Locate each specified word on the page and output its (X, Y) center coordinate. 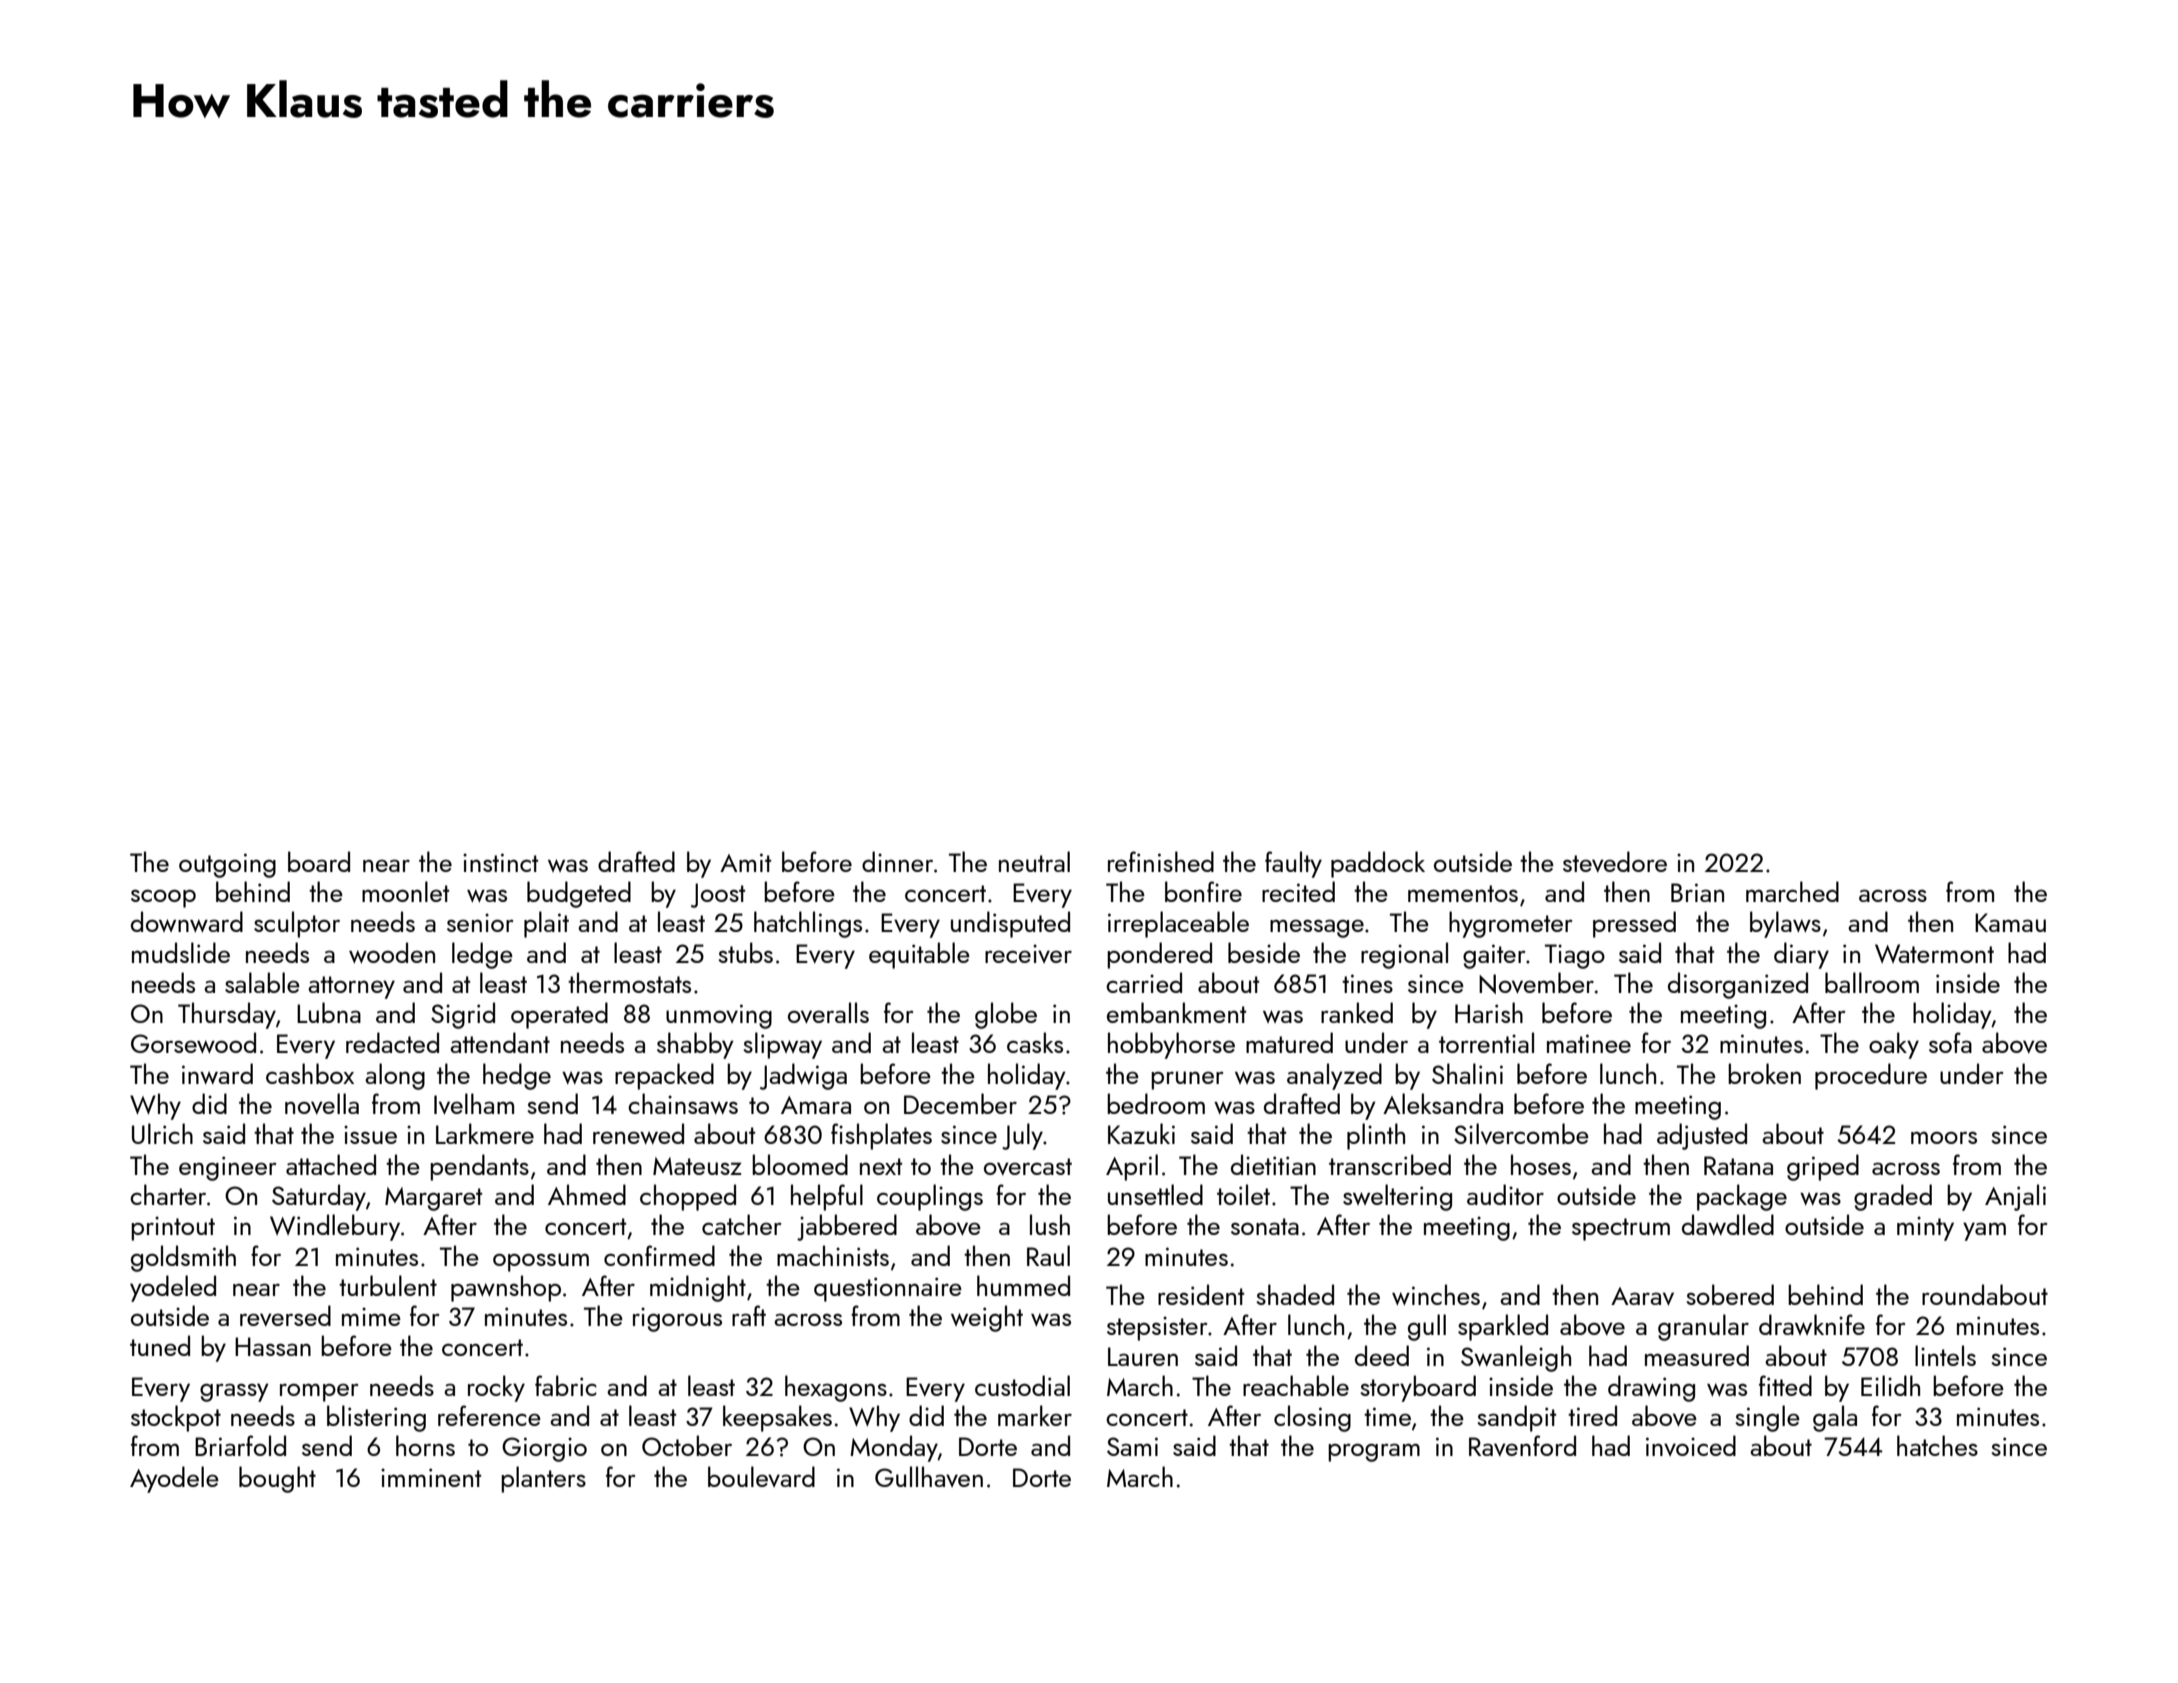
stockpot (176, 1418)
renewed (638, 1133)
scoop (163, 899)
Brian (1697, 892)
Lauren (1143, 1356)
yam (1984, 1231)
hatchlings (808, 924)
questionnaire (888, 1289)
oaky (1894, 1045)
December (960, 1103)
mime (371, 1316)
